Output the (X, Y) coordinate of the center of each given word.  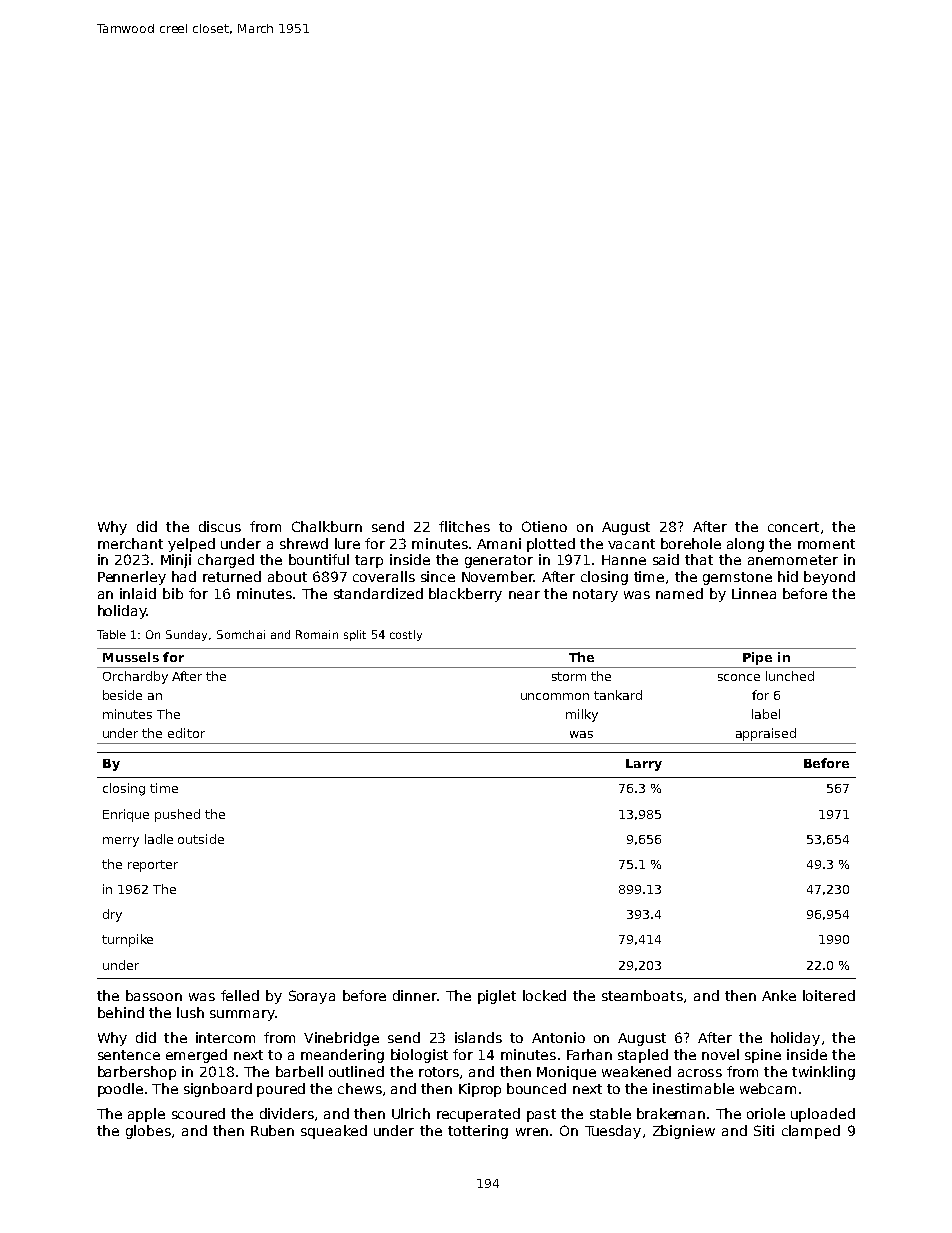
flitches (464, 526)
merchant (130, 543)
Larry (644, 765)
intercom (225, 1037)
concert (793, 527)
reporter (153, 866)
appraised (766, 734)
